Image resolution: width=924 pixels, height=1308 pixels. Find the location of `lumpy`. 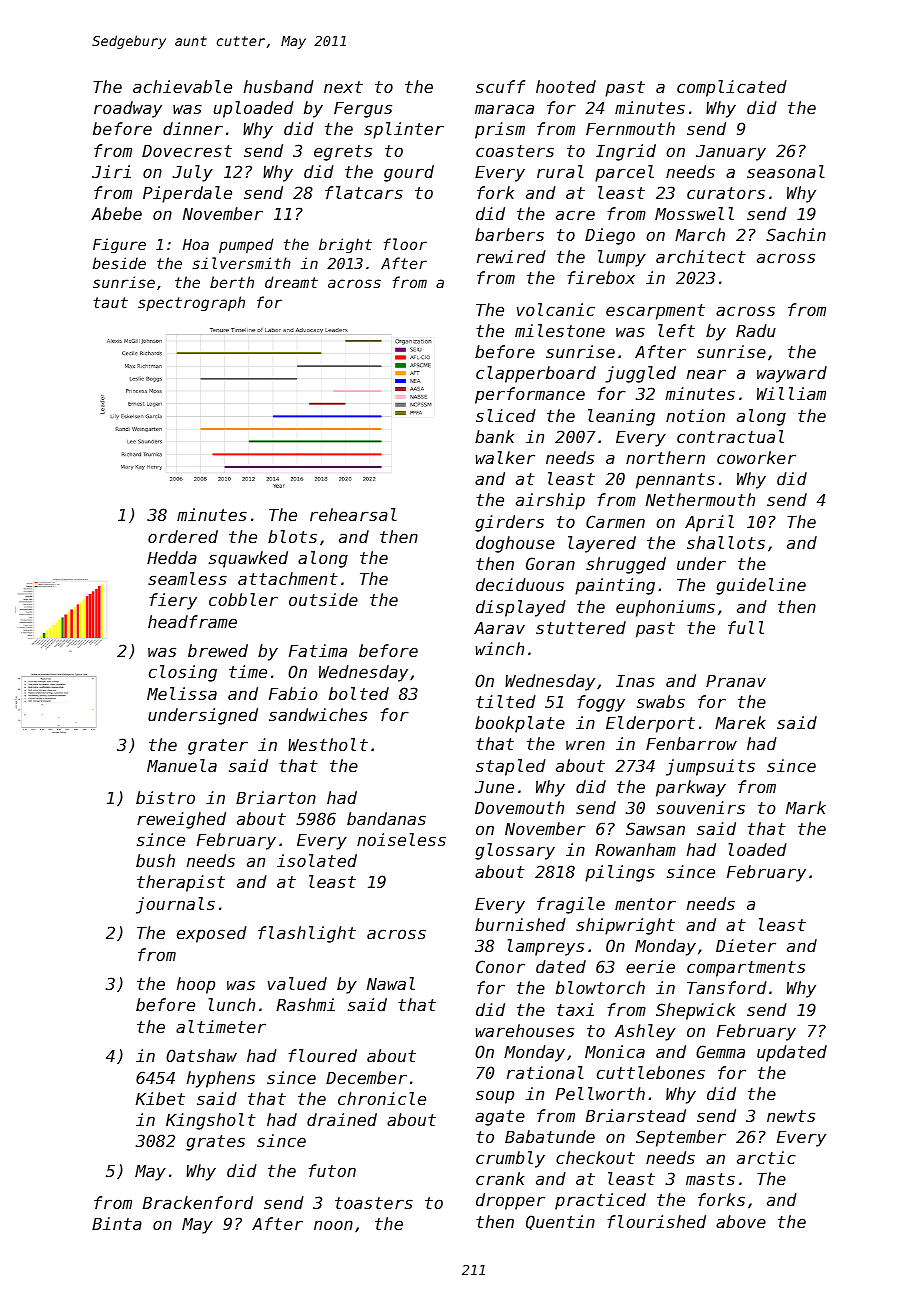

lumpy is located at coordinates (622, 258).
